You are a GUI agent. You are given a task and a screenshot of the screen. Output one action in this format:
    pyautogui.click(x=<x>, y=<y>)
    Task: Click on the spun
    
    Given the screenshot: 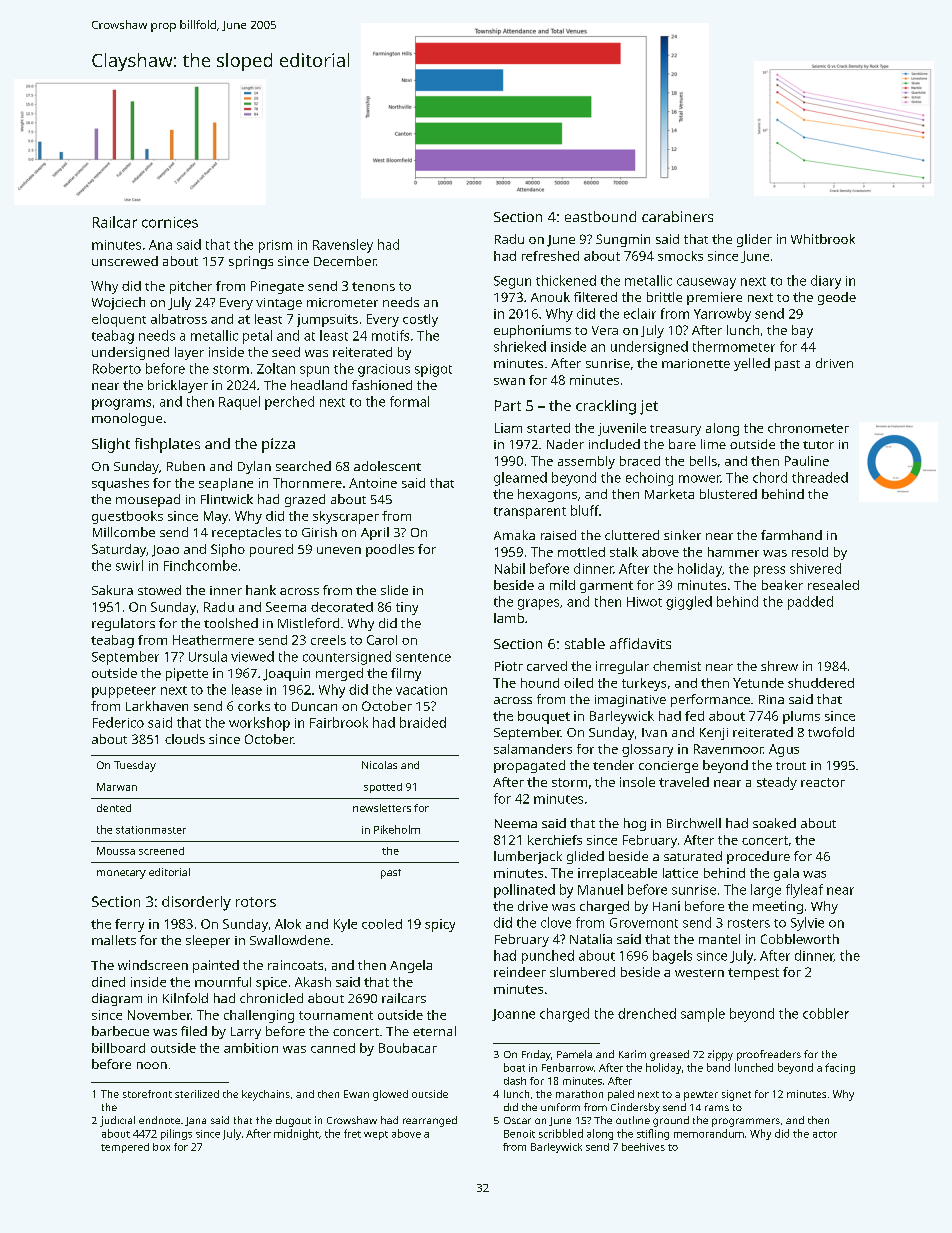 What is the action you would take?
    pyautogui.click(x=314, y=371)
